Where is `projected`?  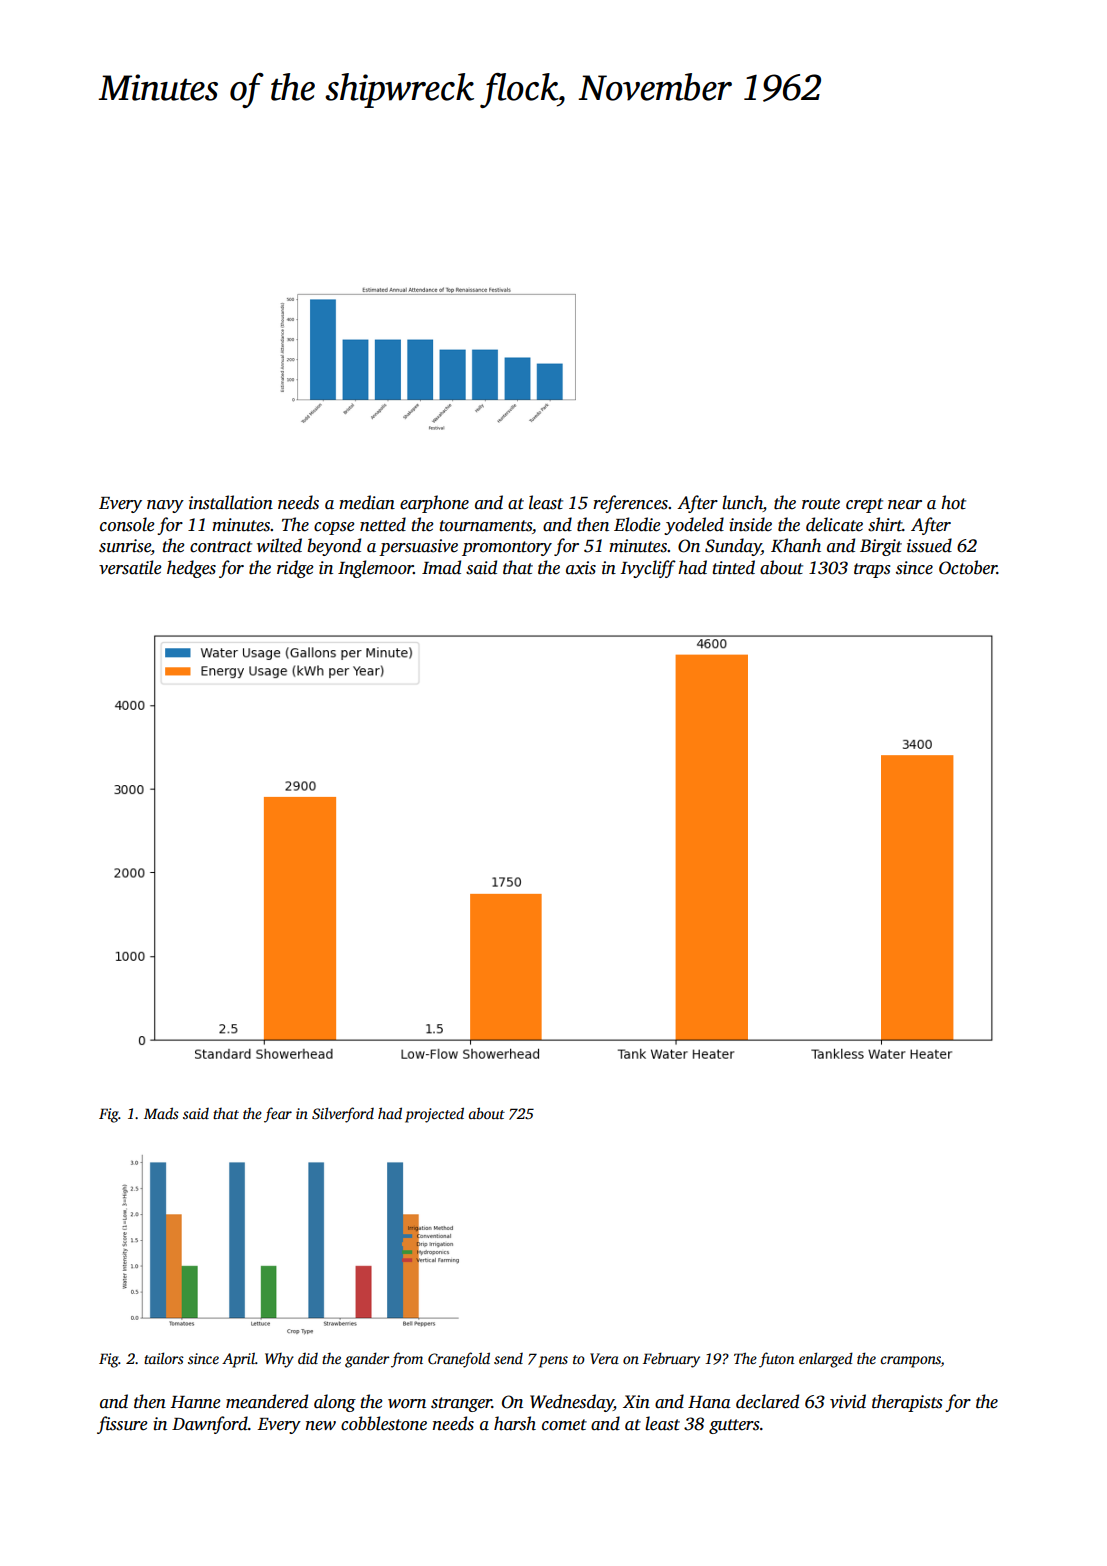
projected is located at coordinates (434, 1115).
